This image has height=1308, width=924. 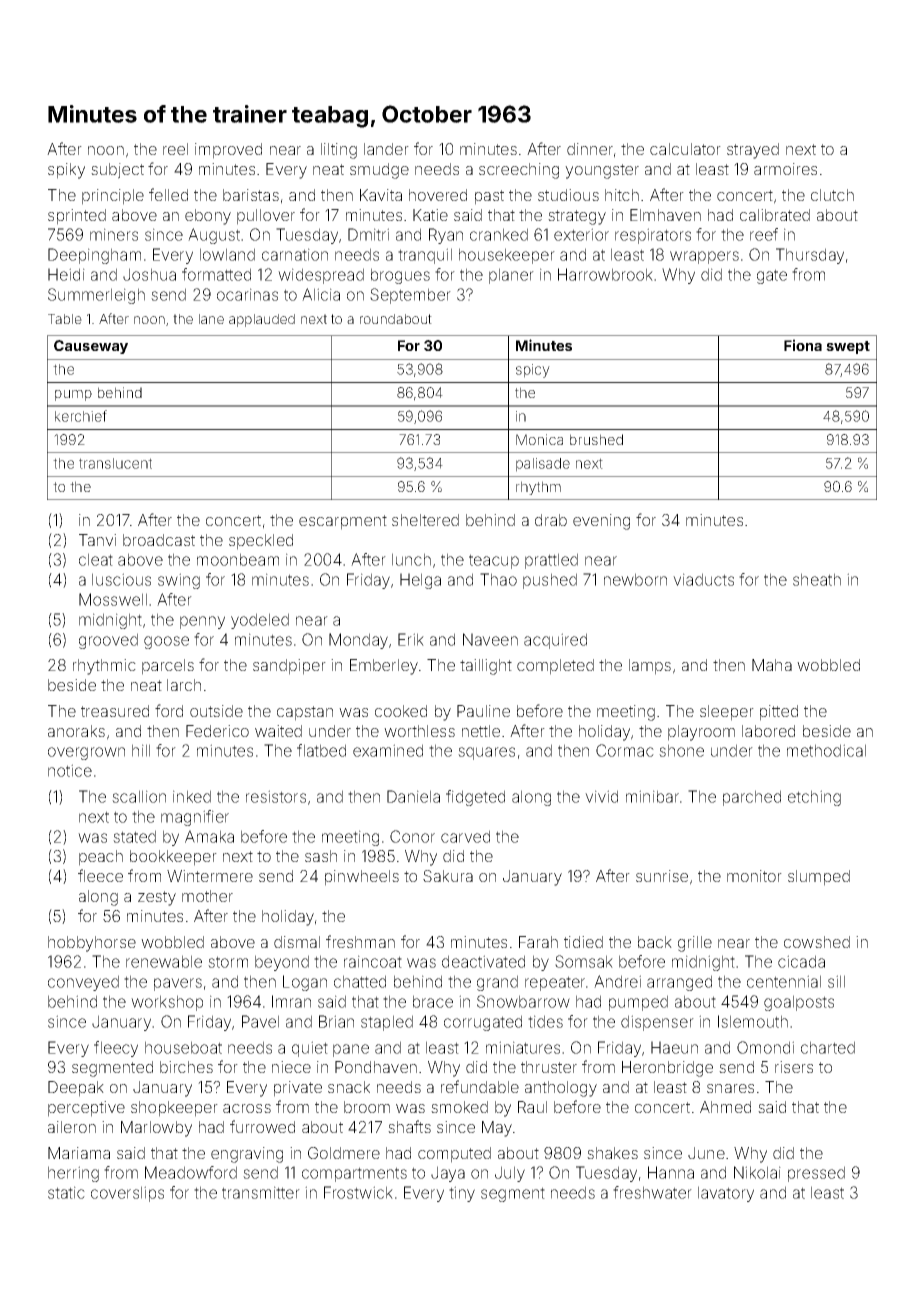 What do you see at coordinates (81, 416) in the image?
I see `kerchief` at bounding box center [81, 416].
